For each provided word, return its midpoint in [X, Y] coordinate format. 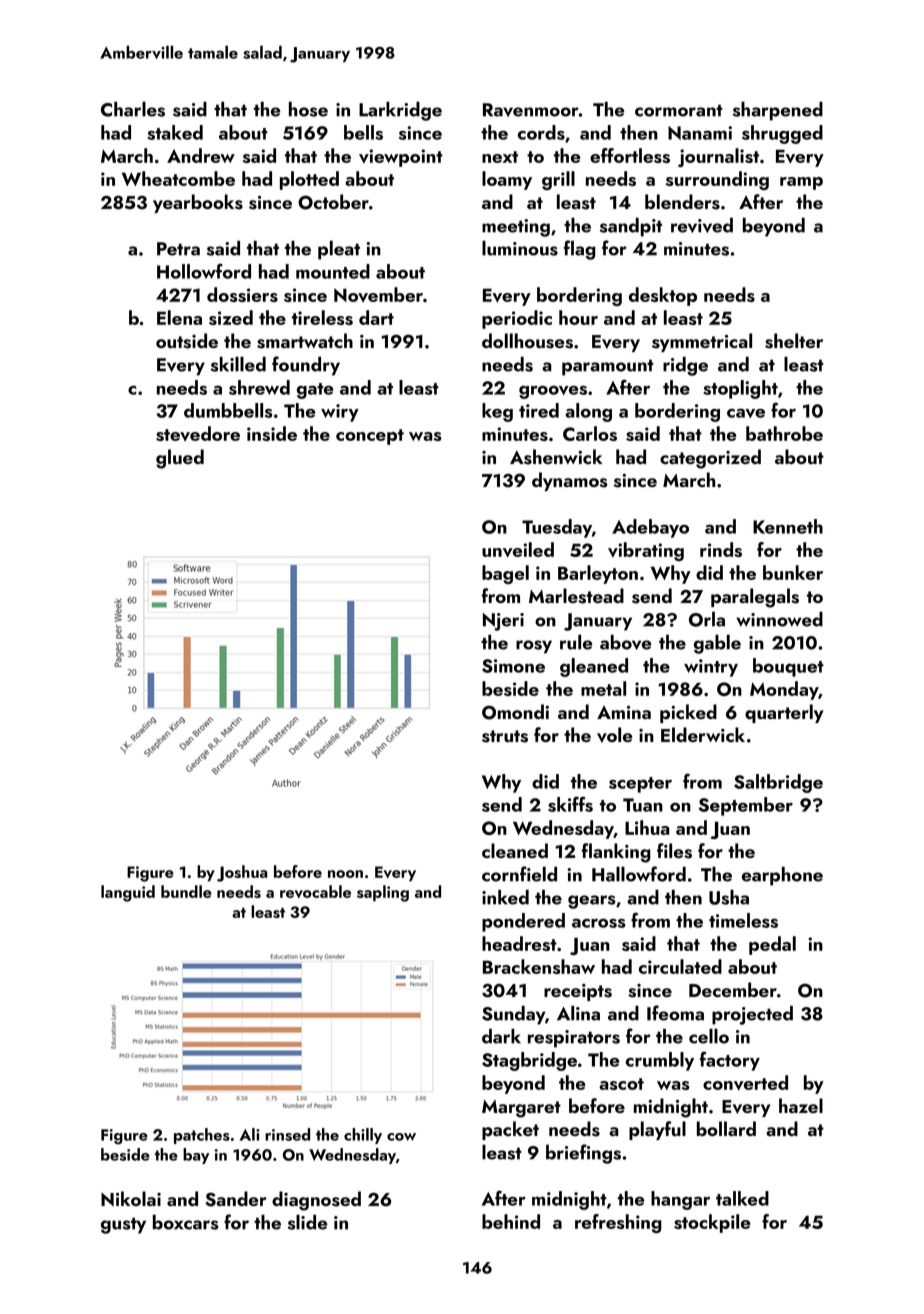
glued [180, 459]
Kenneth [788, 526]
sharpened [778, 111]
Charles [133, 109]
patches [202, 1136]
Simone [513, 666]
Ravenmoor [531, 110]
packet [510, 1130]
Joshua [242, 873]
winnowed [779, 619]
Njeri [503, 622]
